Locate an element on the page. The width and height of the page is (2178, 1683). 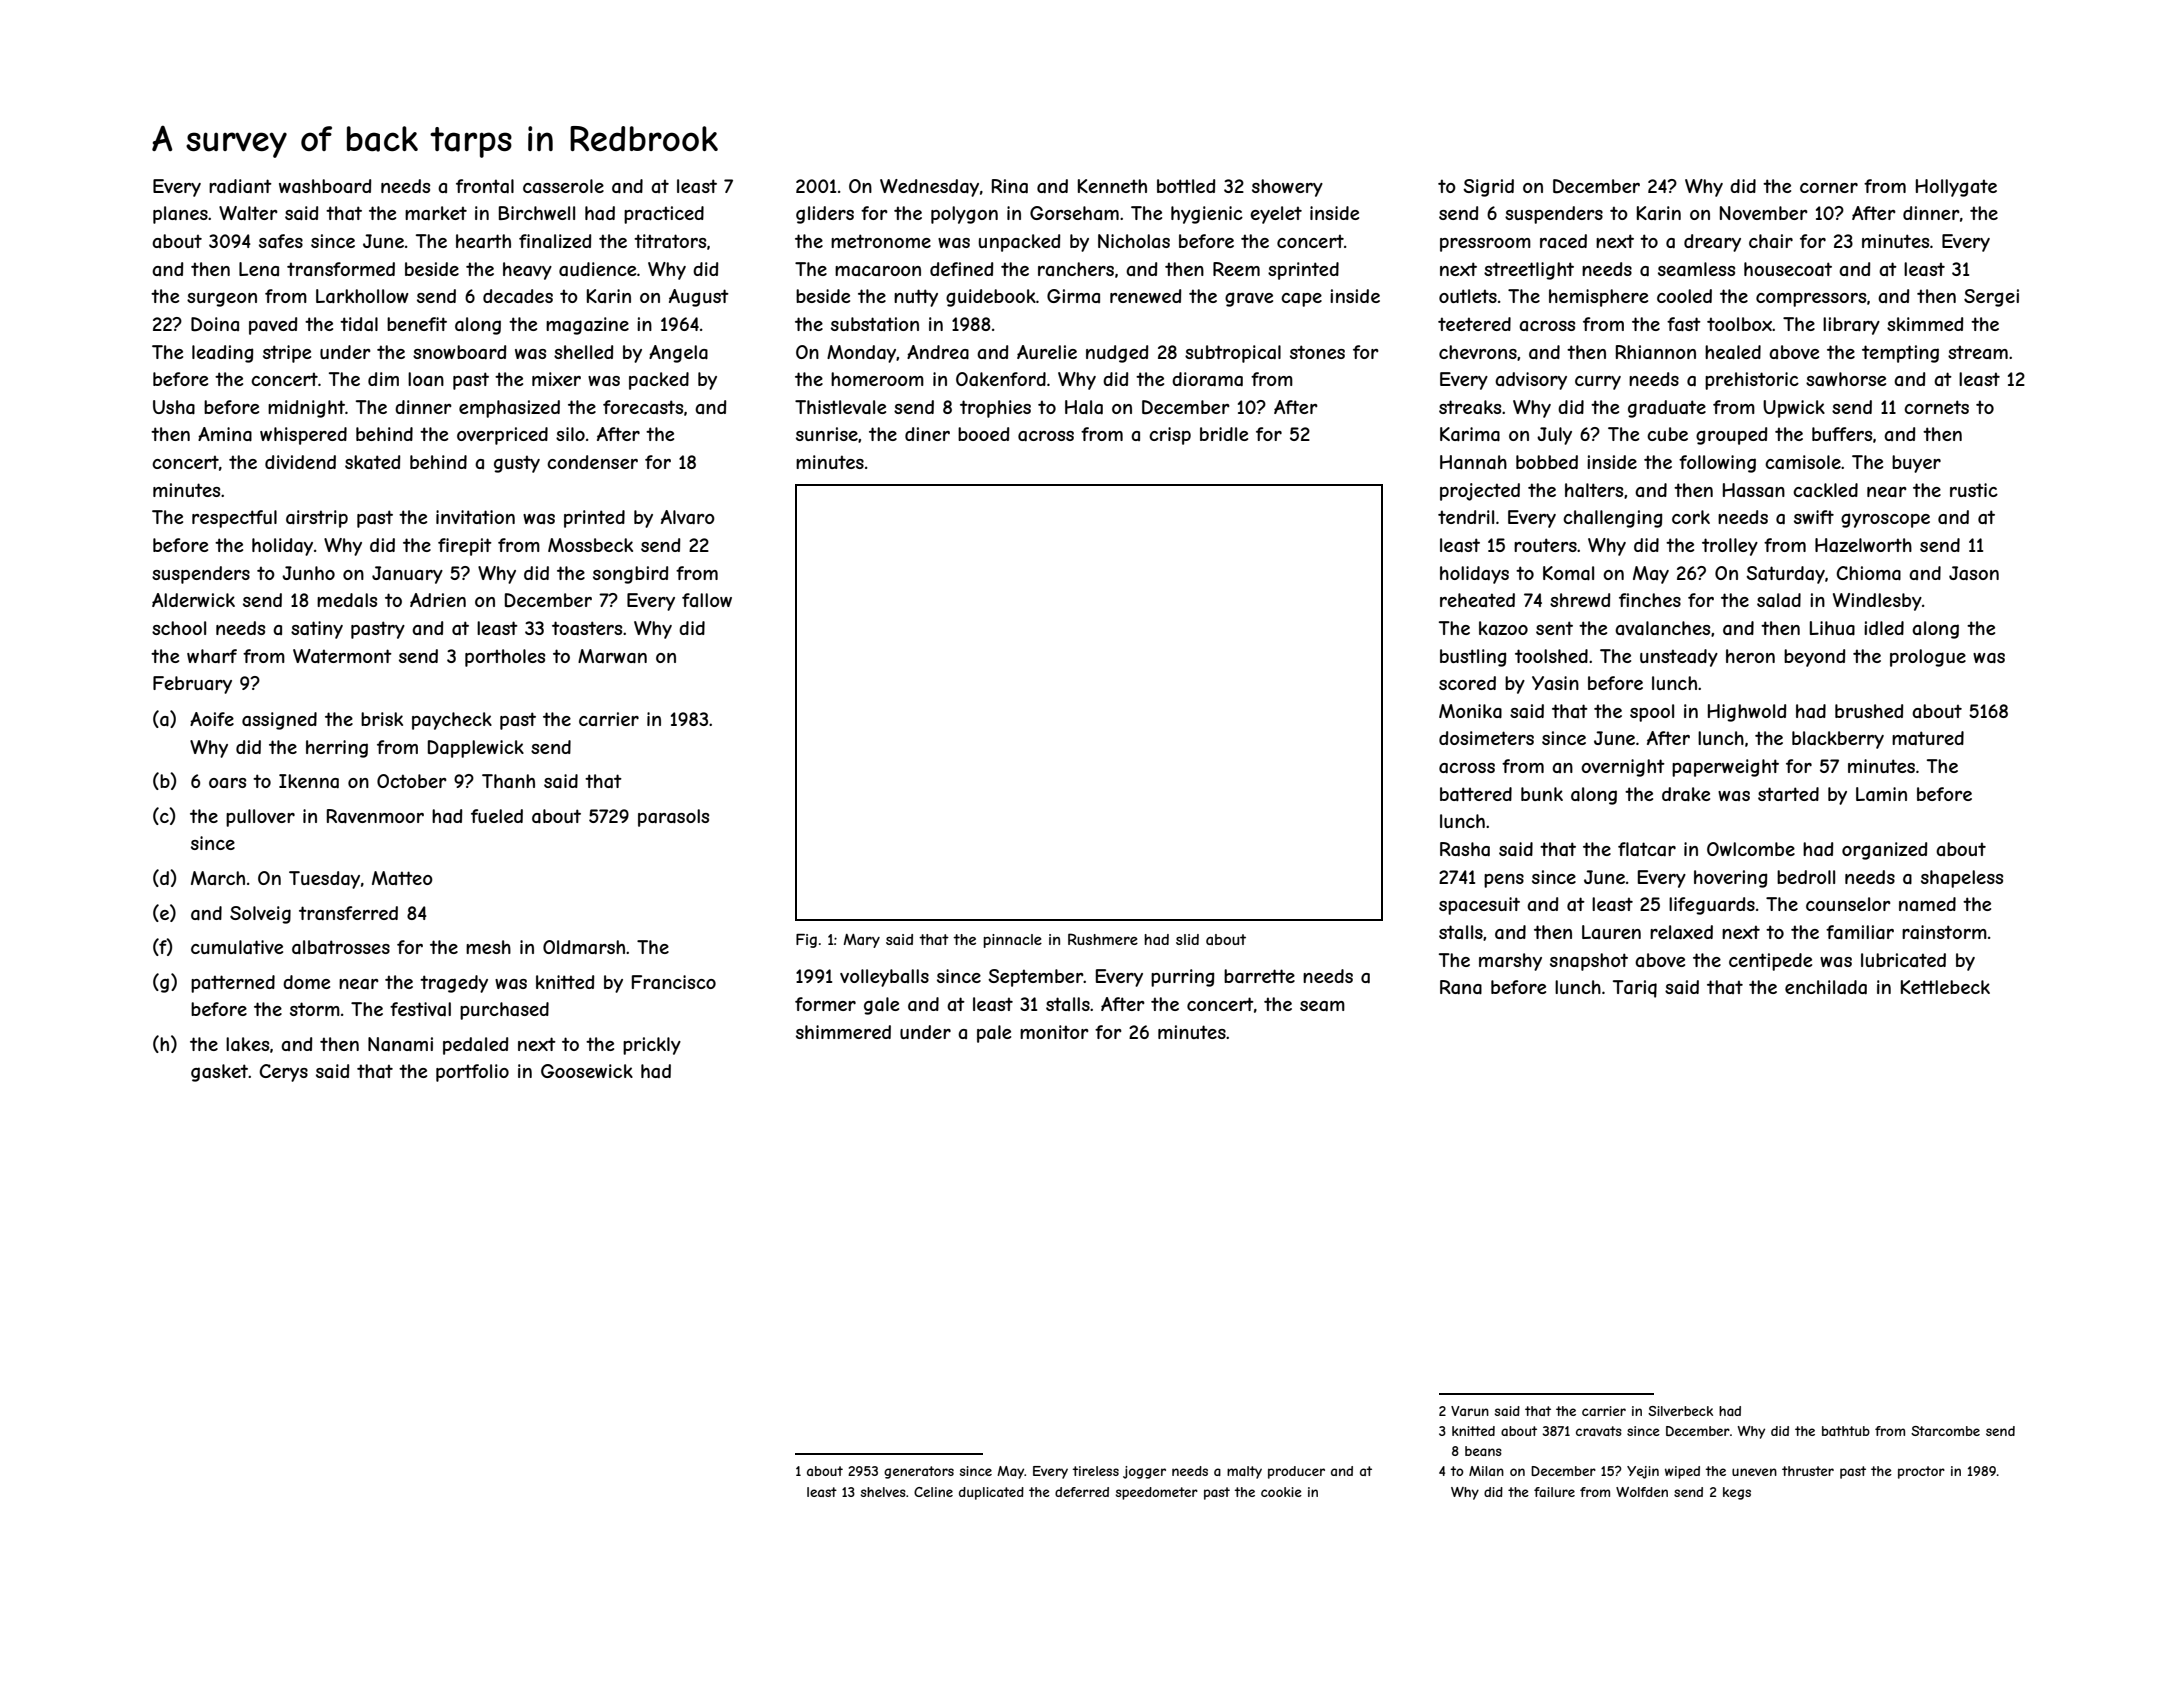
Varun is located at coordinates (1470, 1411).
